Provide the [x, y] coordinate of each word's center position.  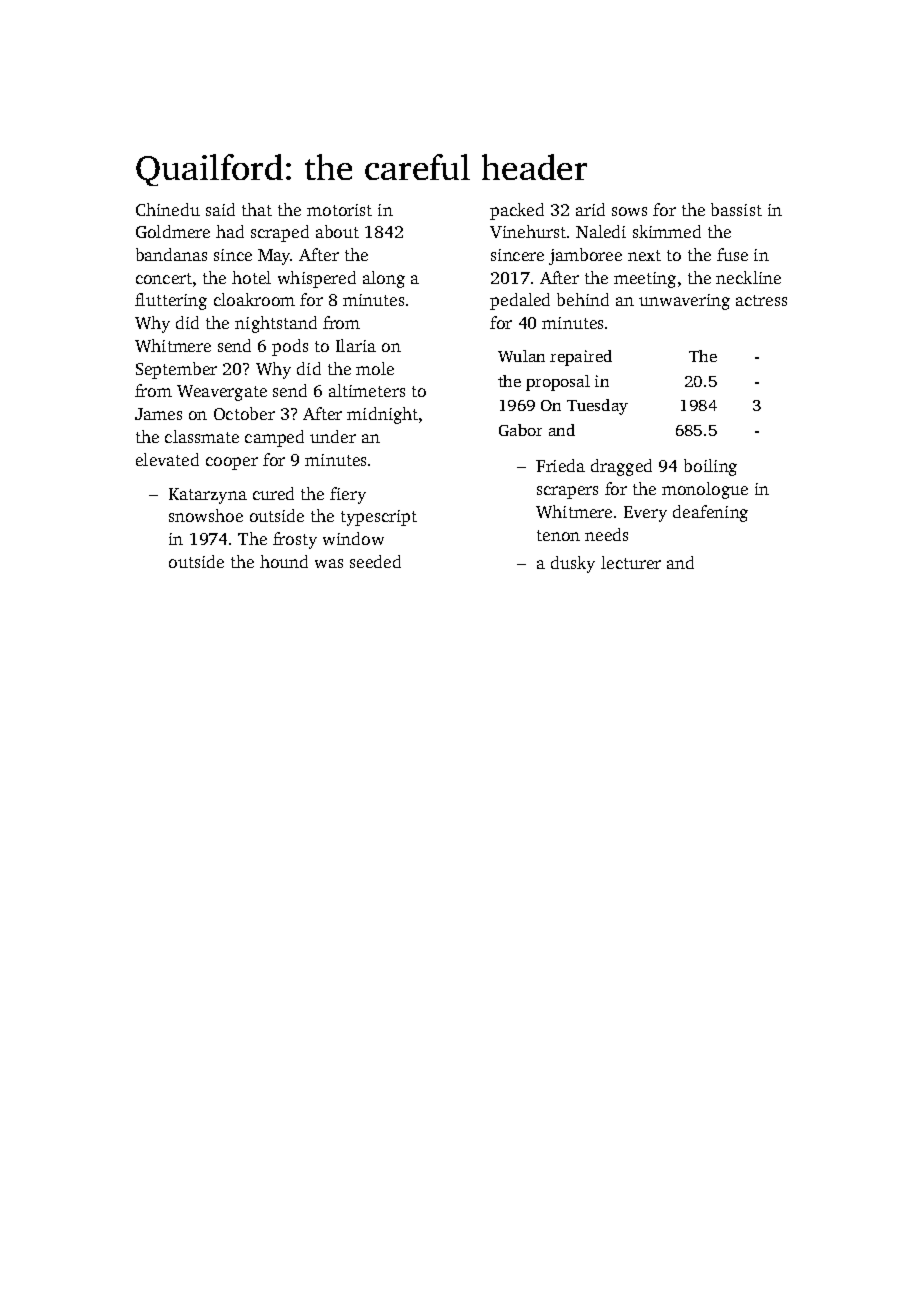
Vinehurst [528, 231]
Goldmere [173, 231]
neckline [748, 277]
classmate [202, 436]
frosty [295, 540]
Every [645, 514]
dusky [573, 564]
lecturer [631, 562]
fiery [348, 495]
